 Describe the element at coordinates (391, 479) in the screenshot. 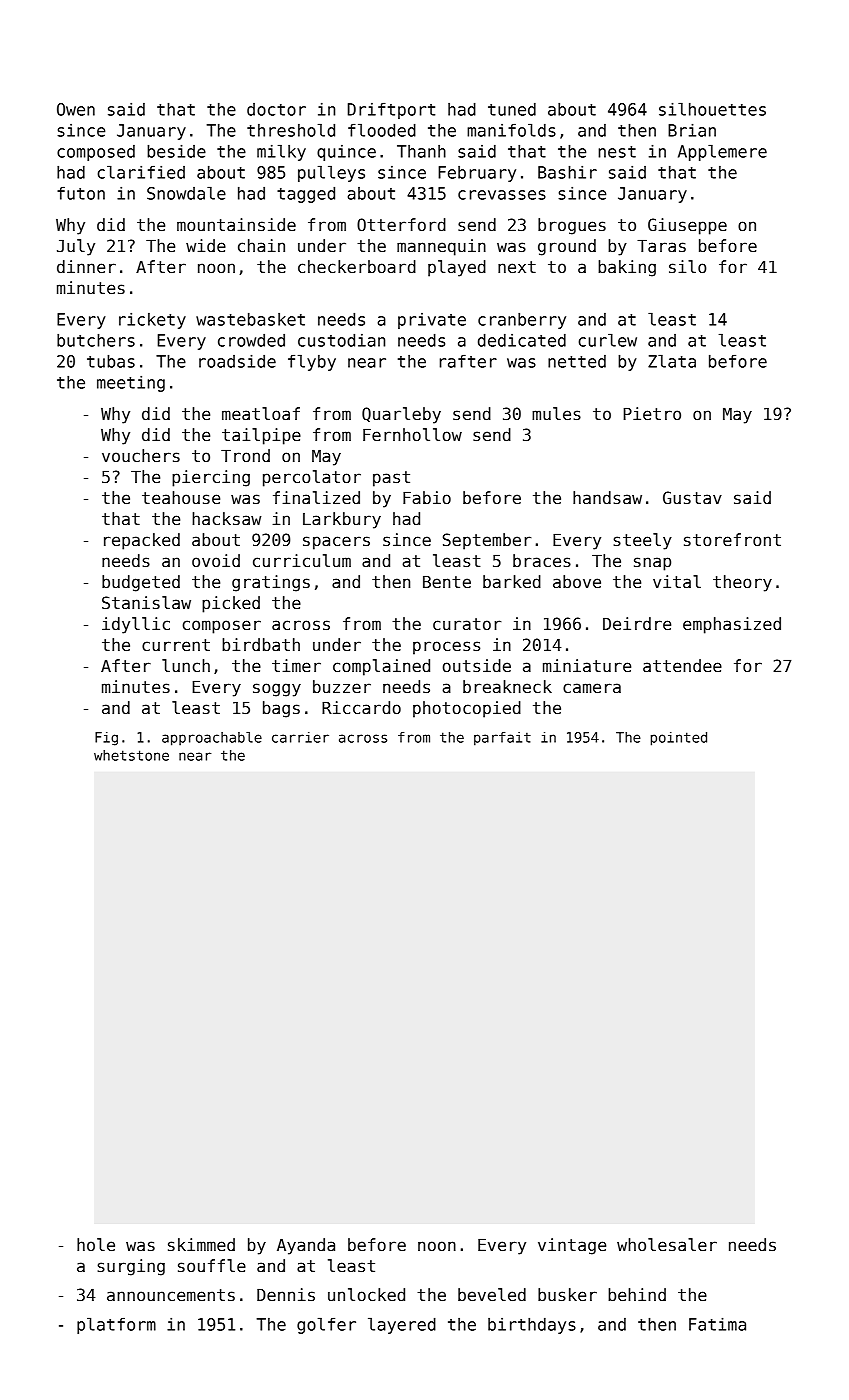

I see `past` at that location.
